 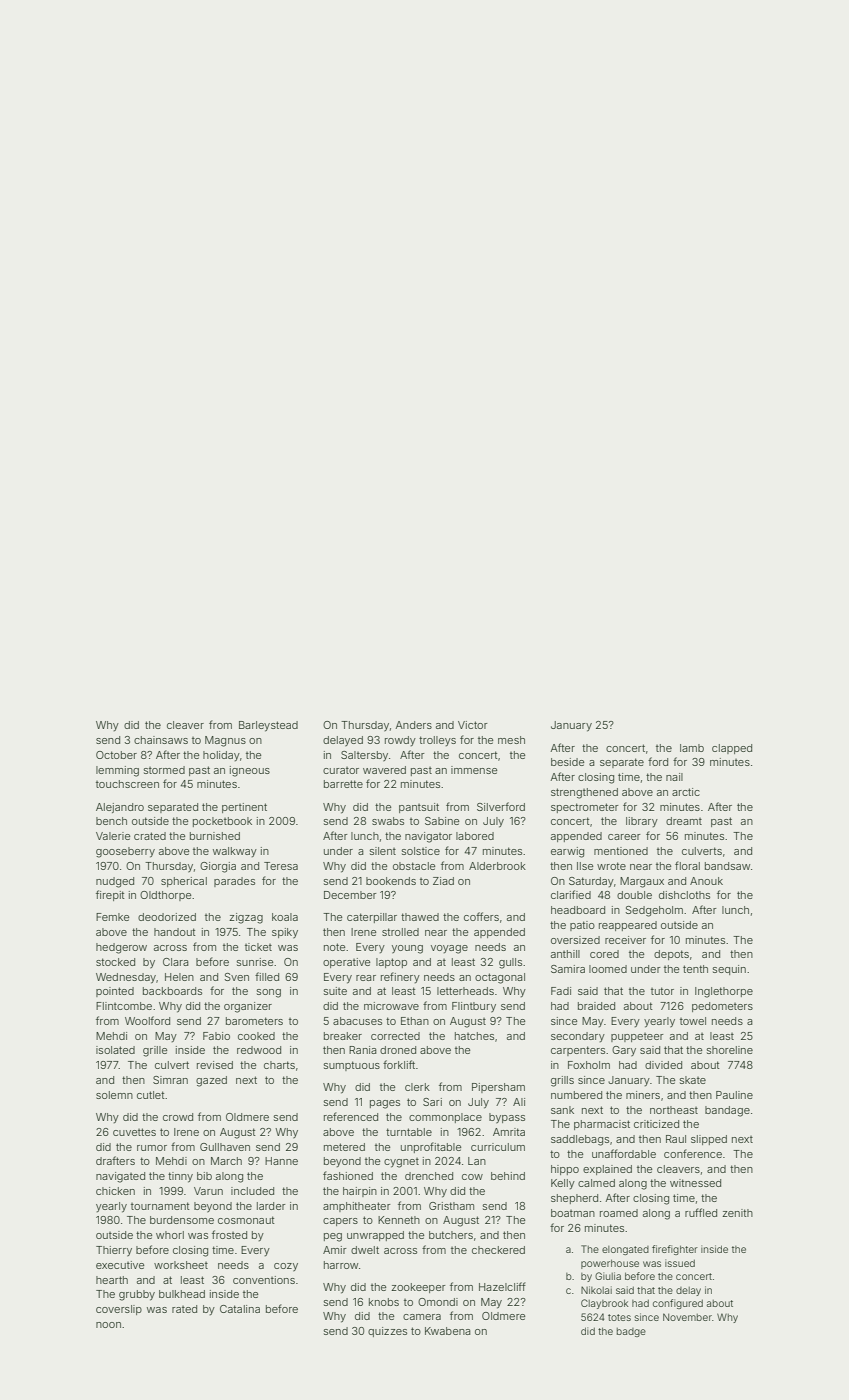 I want to click on clarified, so click(x=571, y=894).
